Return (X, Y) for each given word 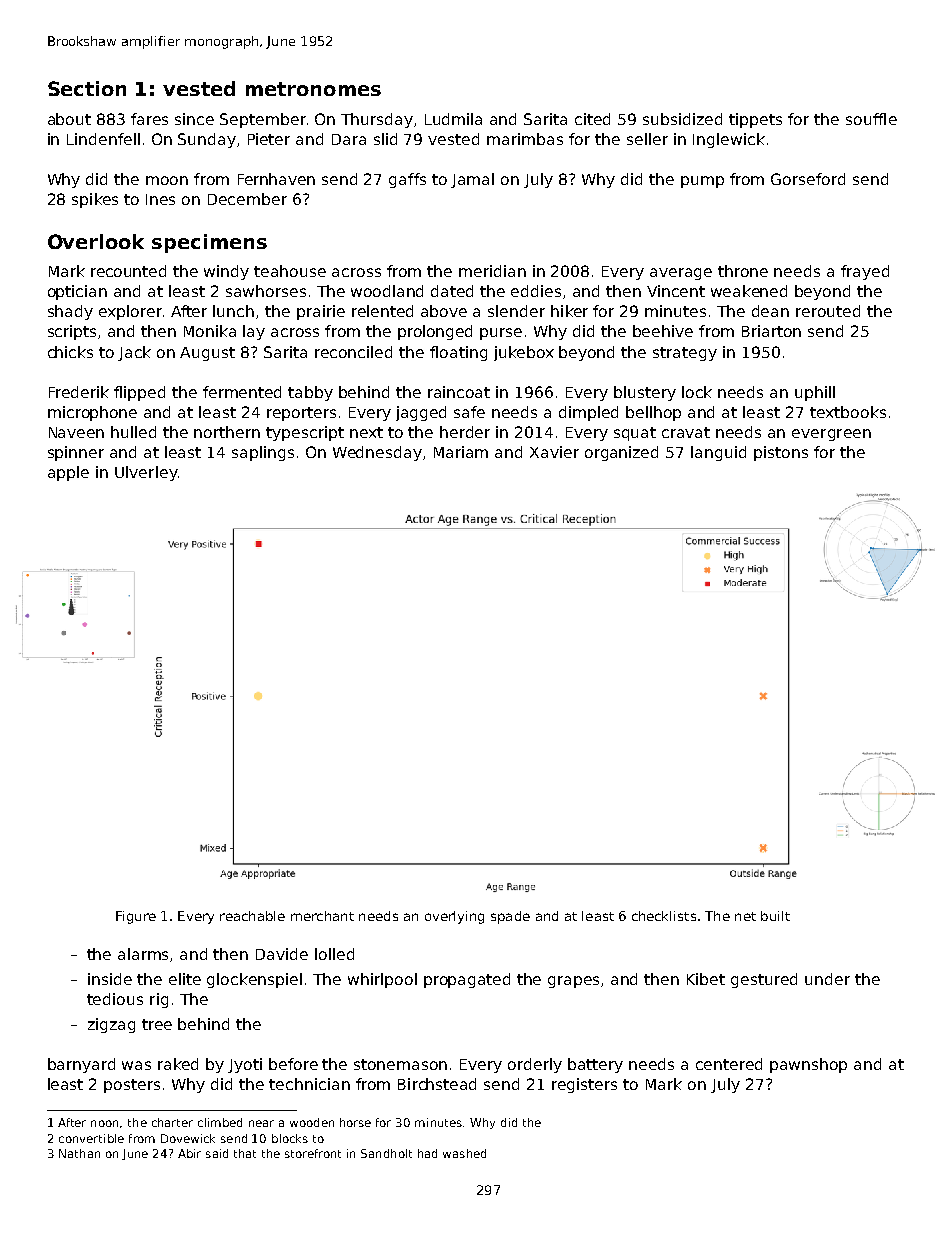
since (194, 119)
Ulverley (146, 473)
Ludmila (453, 119)
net (745, 916)
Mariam (461, 452)
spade (510, 917)
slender (516, 311)
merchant (322, 916)
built (775, 916)
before (293, 1064)
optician (77, 292)
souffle (871, 119)
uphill (815, 393)
